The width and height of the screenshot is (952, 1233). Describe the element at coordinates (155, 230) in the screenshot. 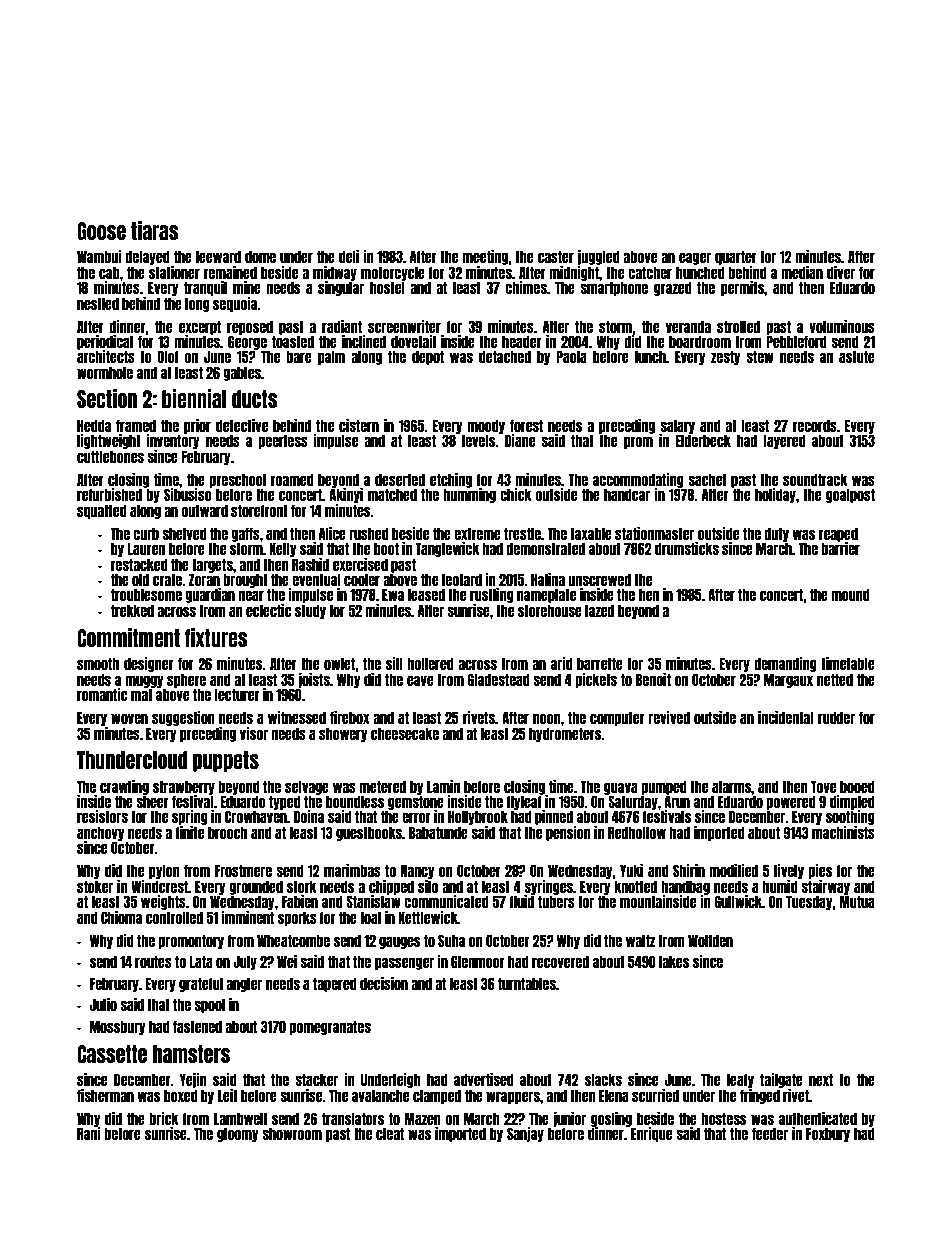

I see `tiaras` at that location.
